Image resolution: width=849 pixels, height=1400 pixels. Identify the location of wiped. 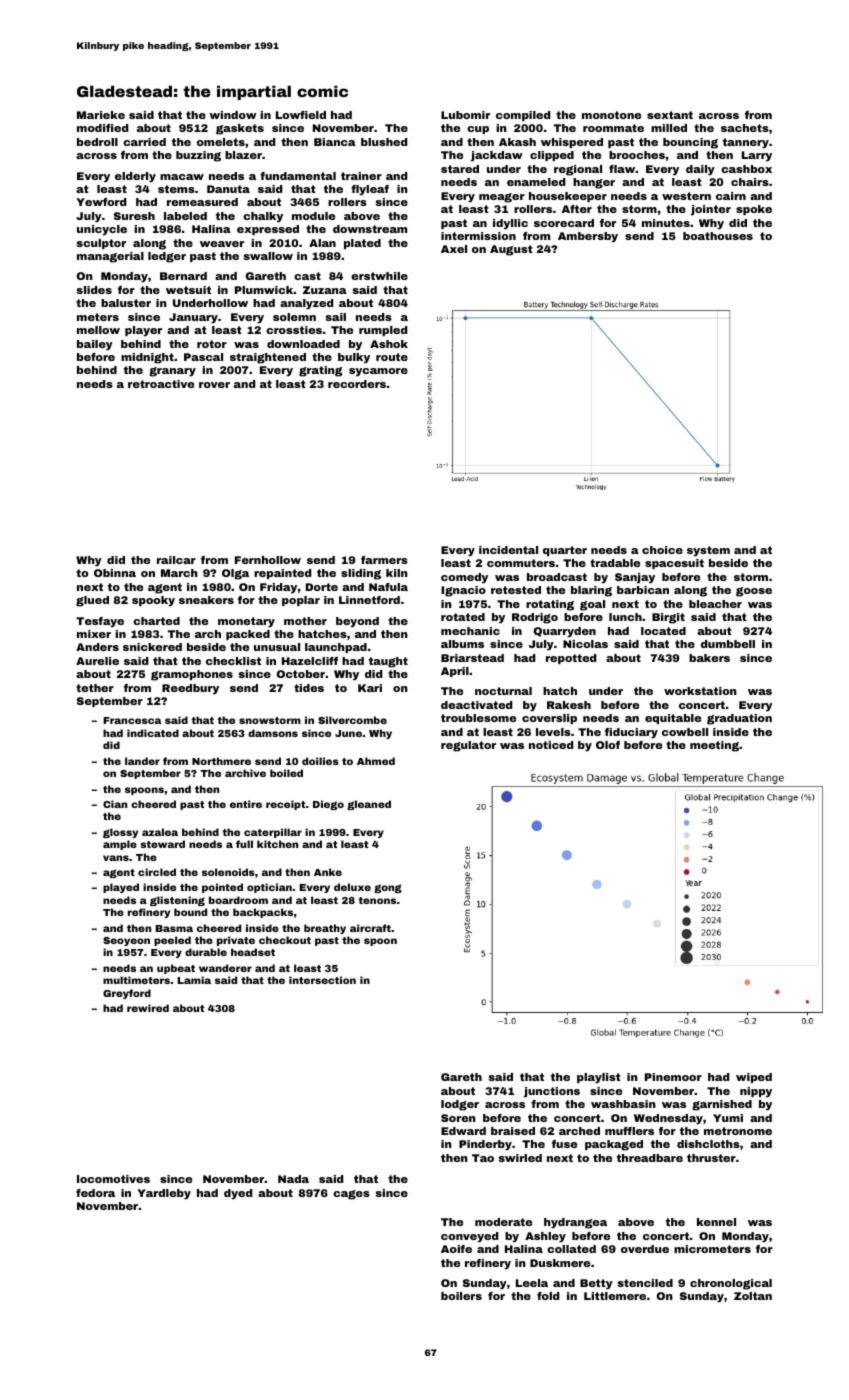
(754, 1078).
